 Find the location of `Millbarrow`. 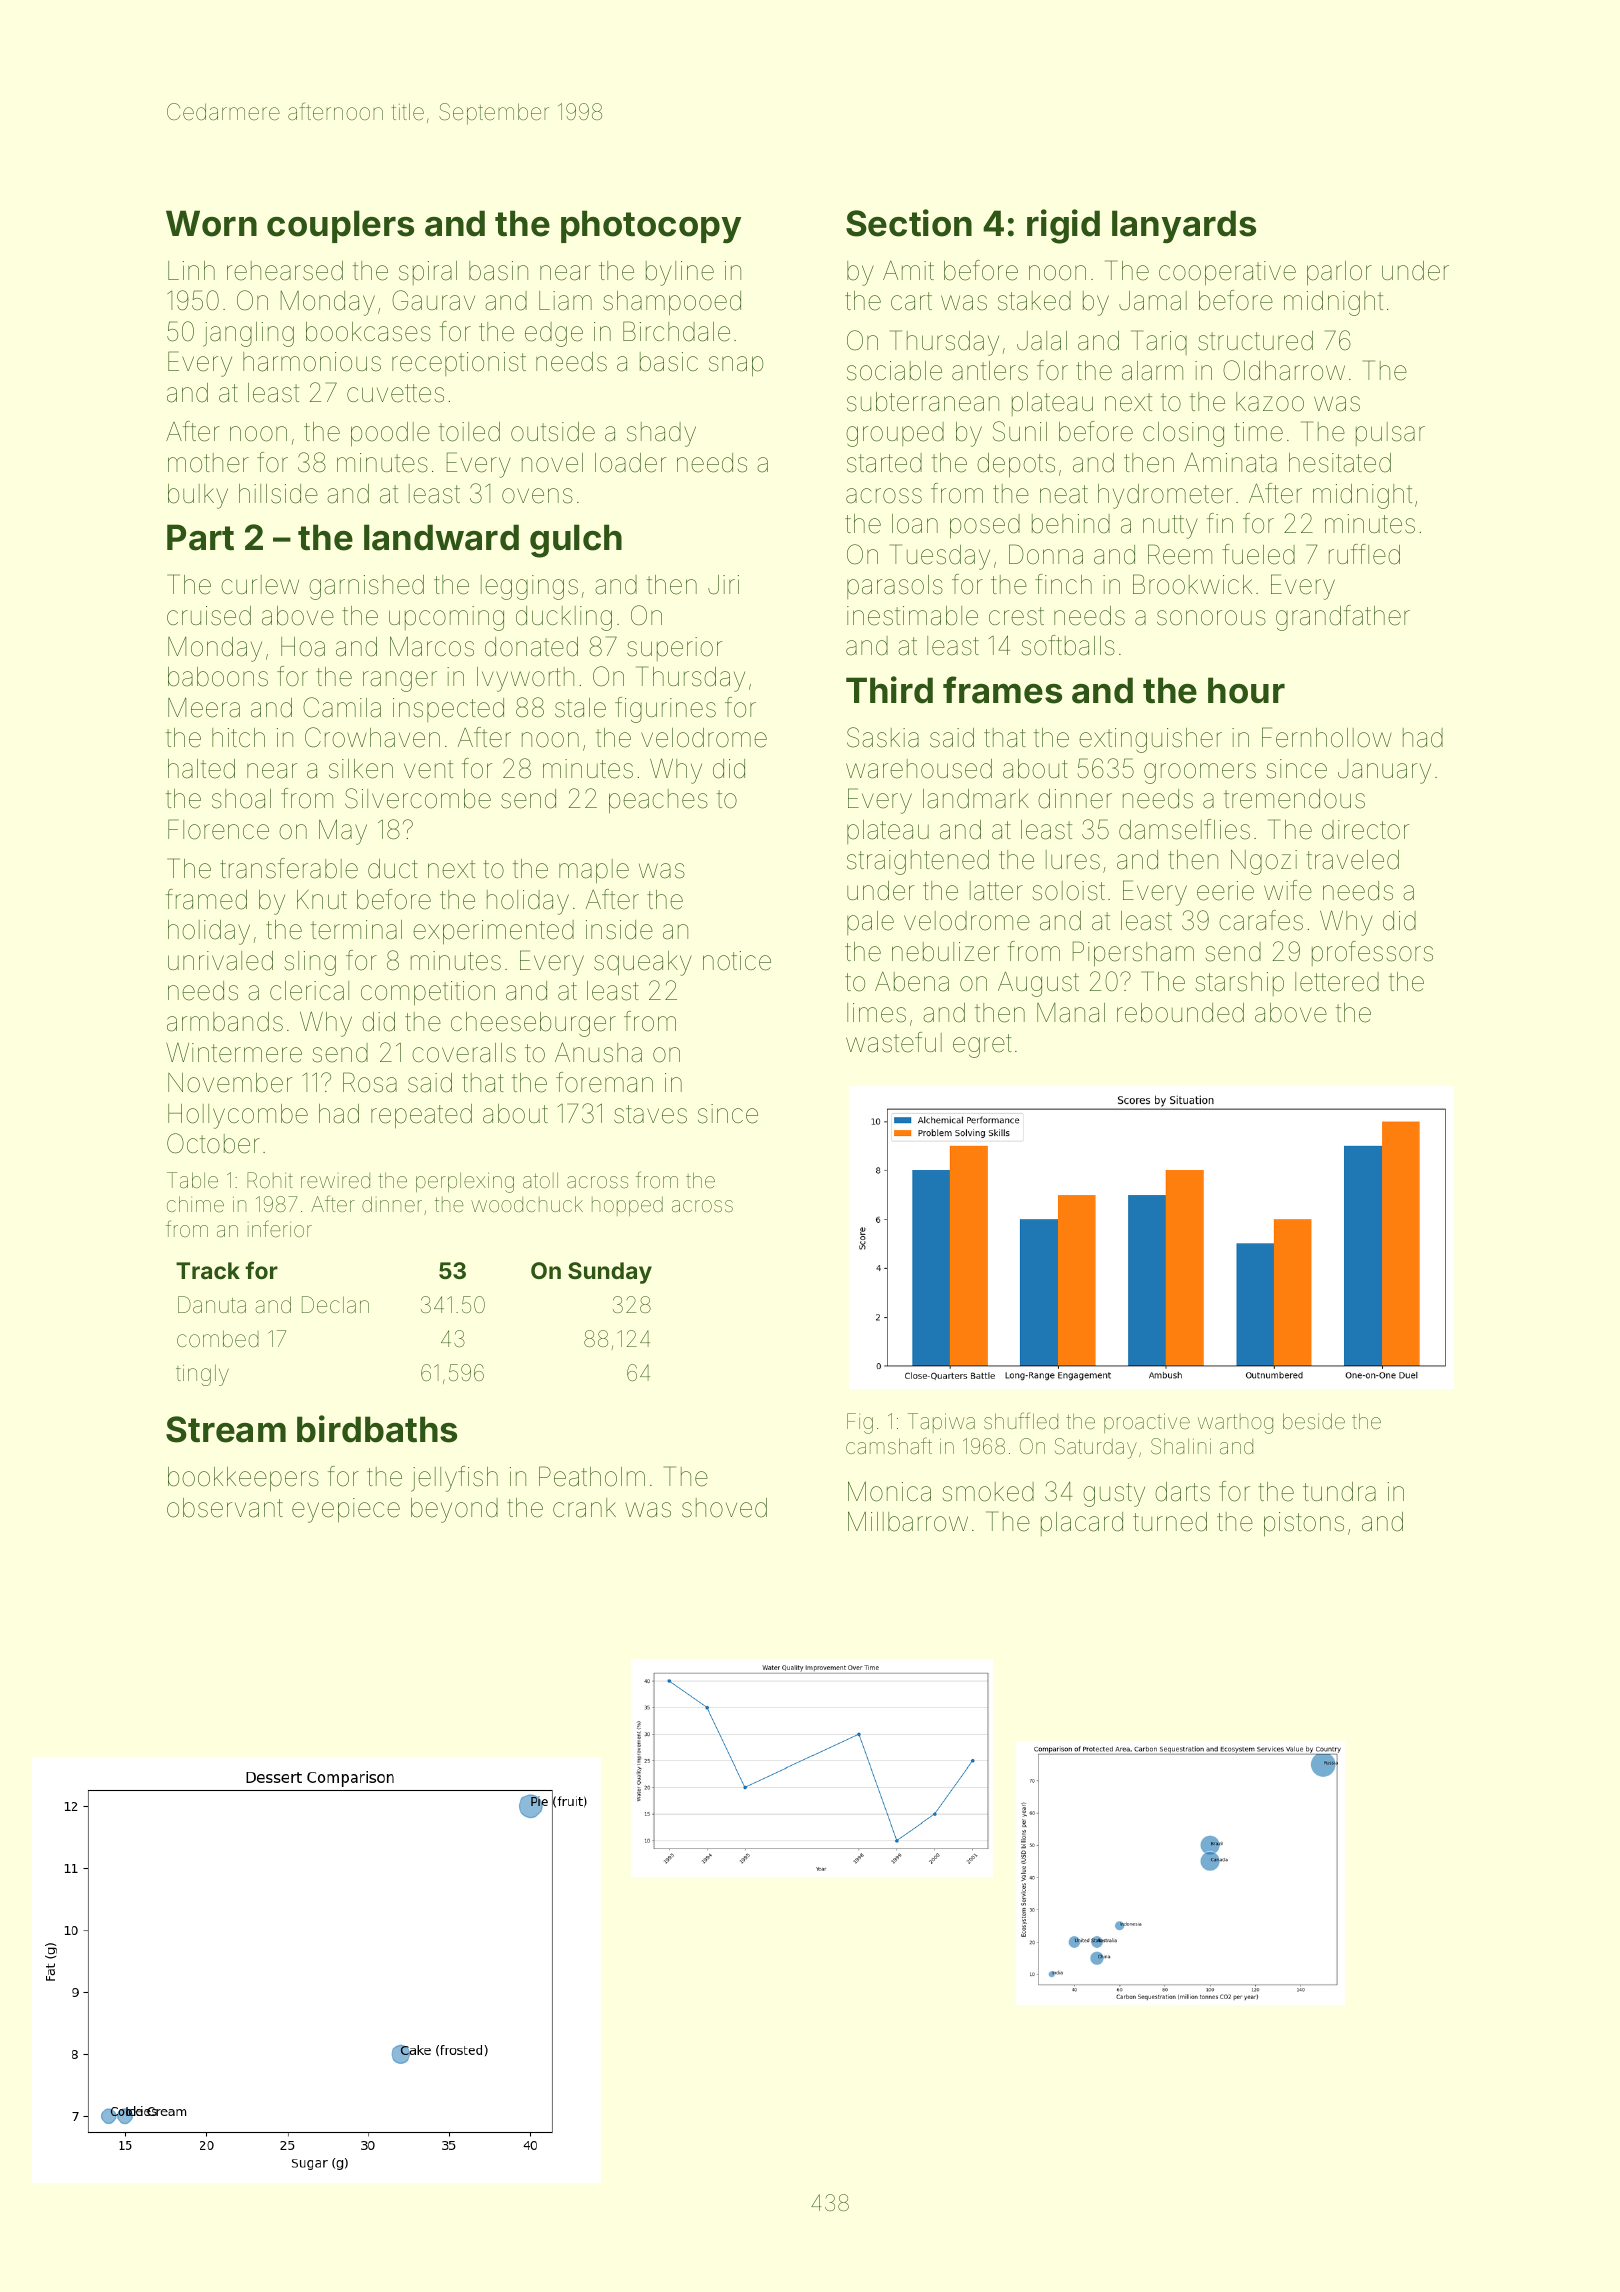

Millbarrow is located at coordinates (908, 1521).
